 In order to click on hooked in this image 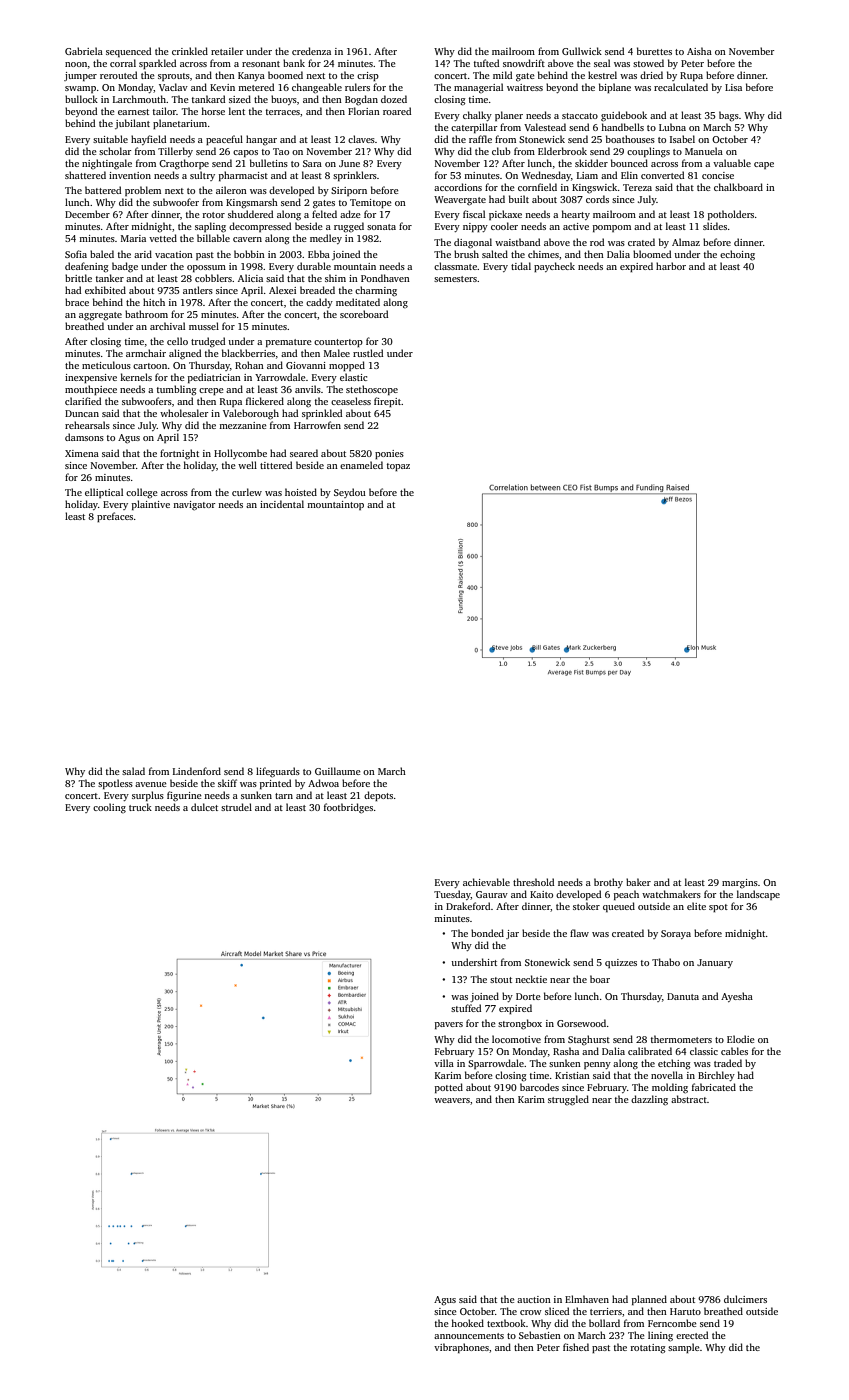, I will do `click(467, 1323)`.
